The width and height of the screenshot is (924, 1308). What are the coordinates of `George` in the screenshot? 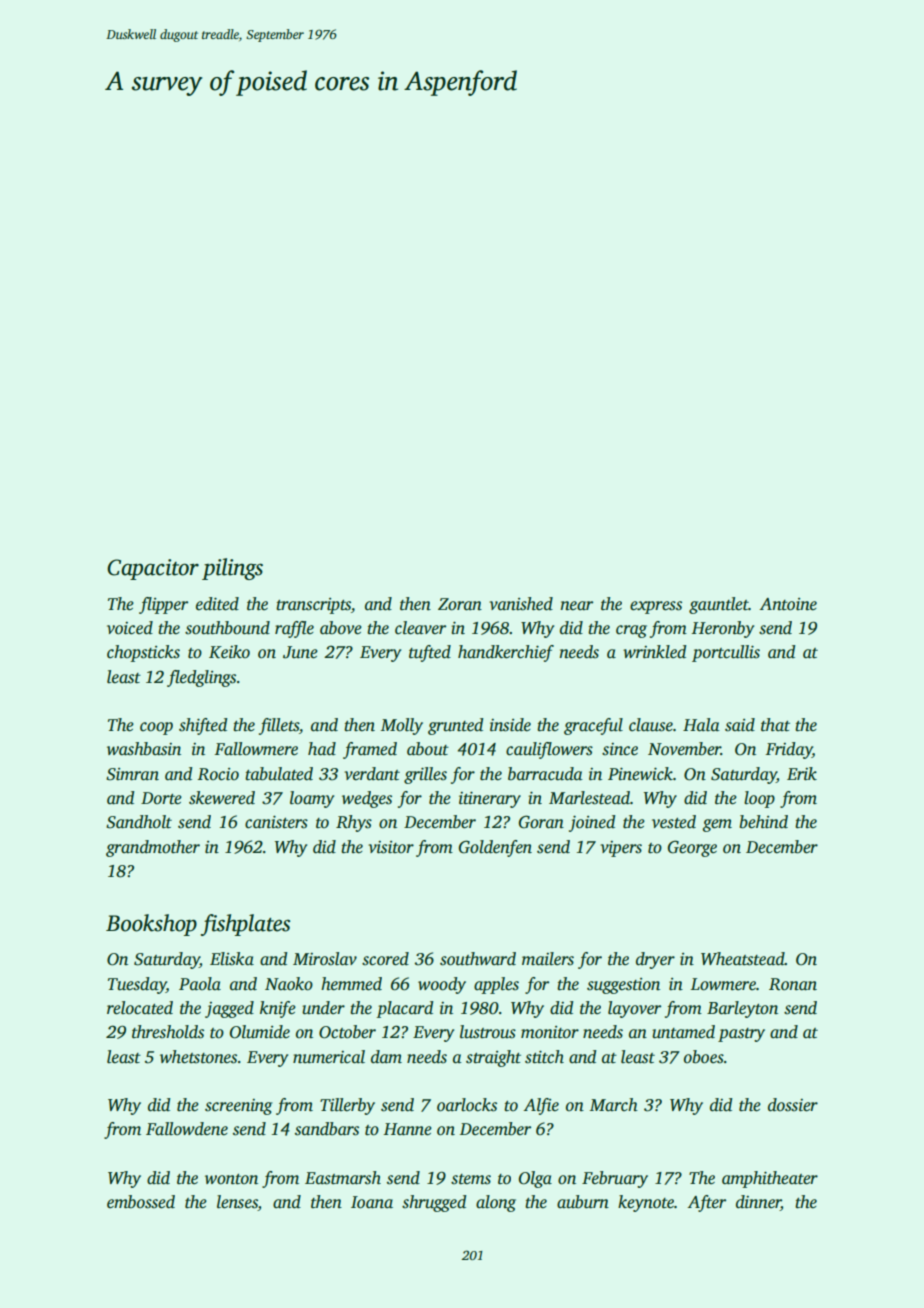 It's located at (692, 848).
